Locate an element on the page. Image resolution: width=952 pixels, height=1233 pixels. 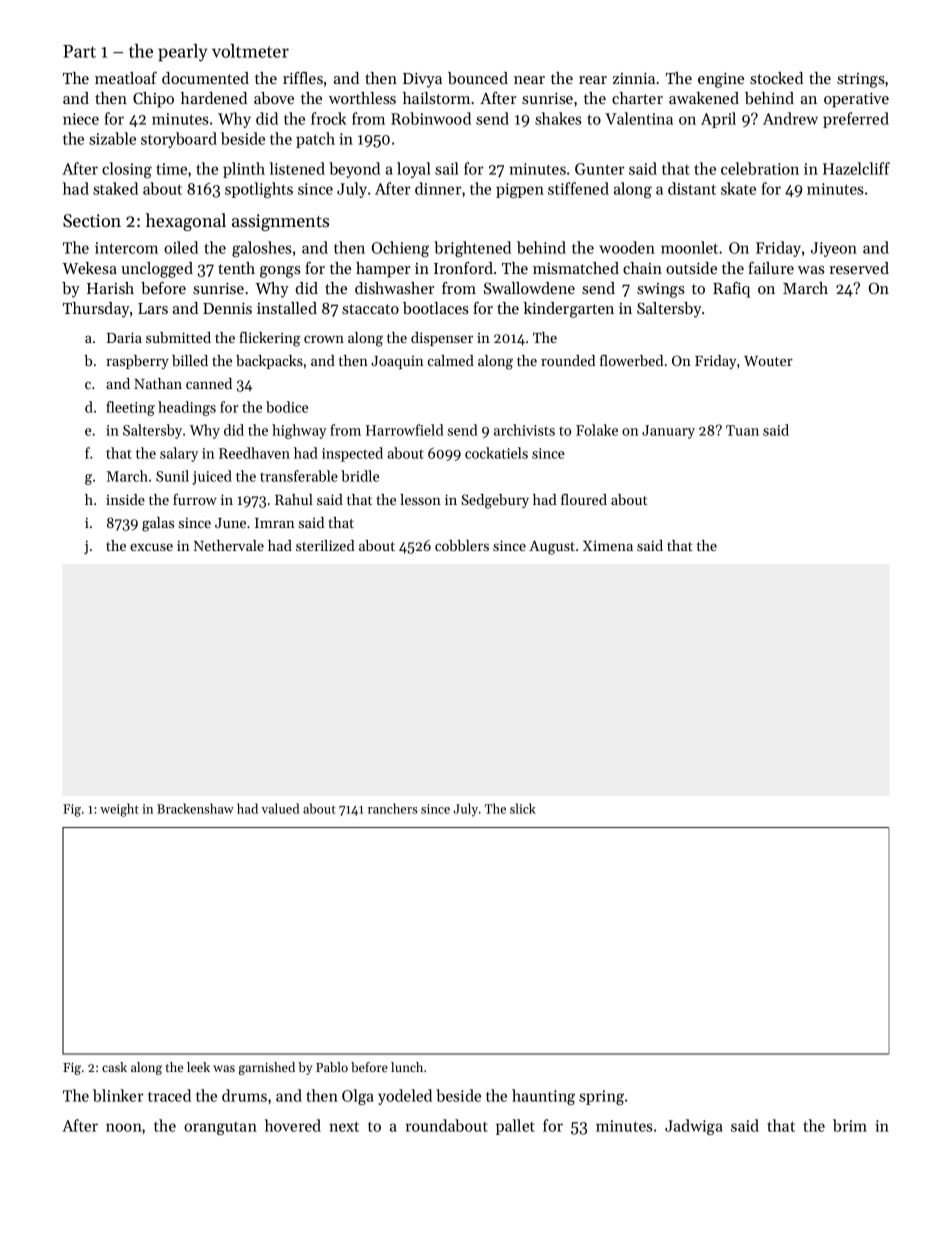
archivists is located at coordinates (524, 430).
